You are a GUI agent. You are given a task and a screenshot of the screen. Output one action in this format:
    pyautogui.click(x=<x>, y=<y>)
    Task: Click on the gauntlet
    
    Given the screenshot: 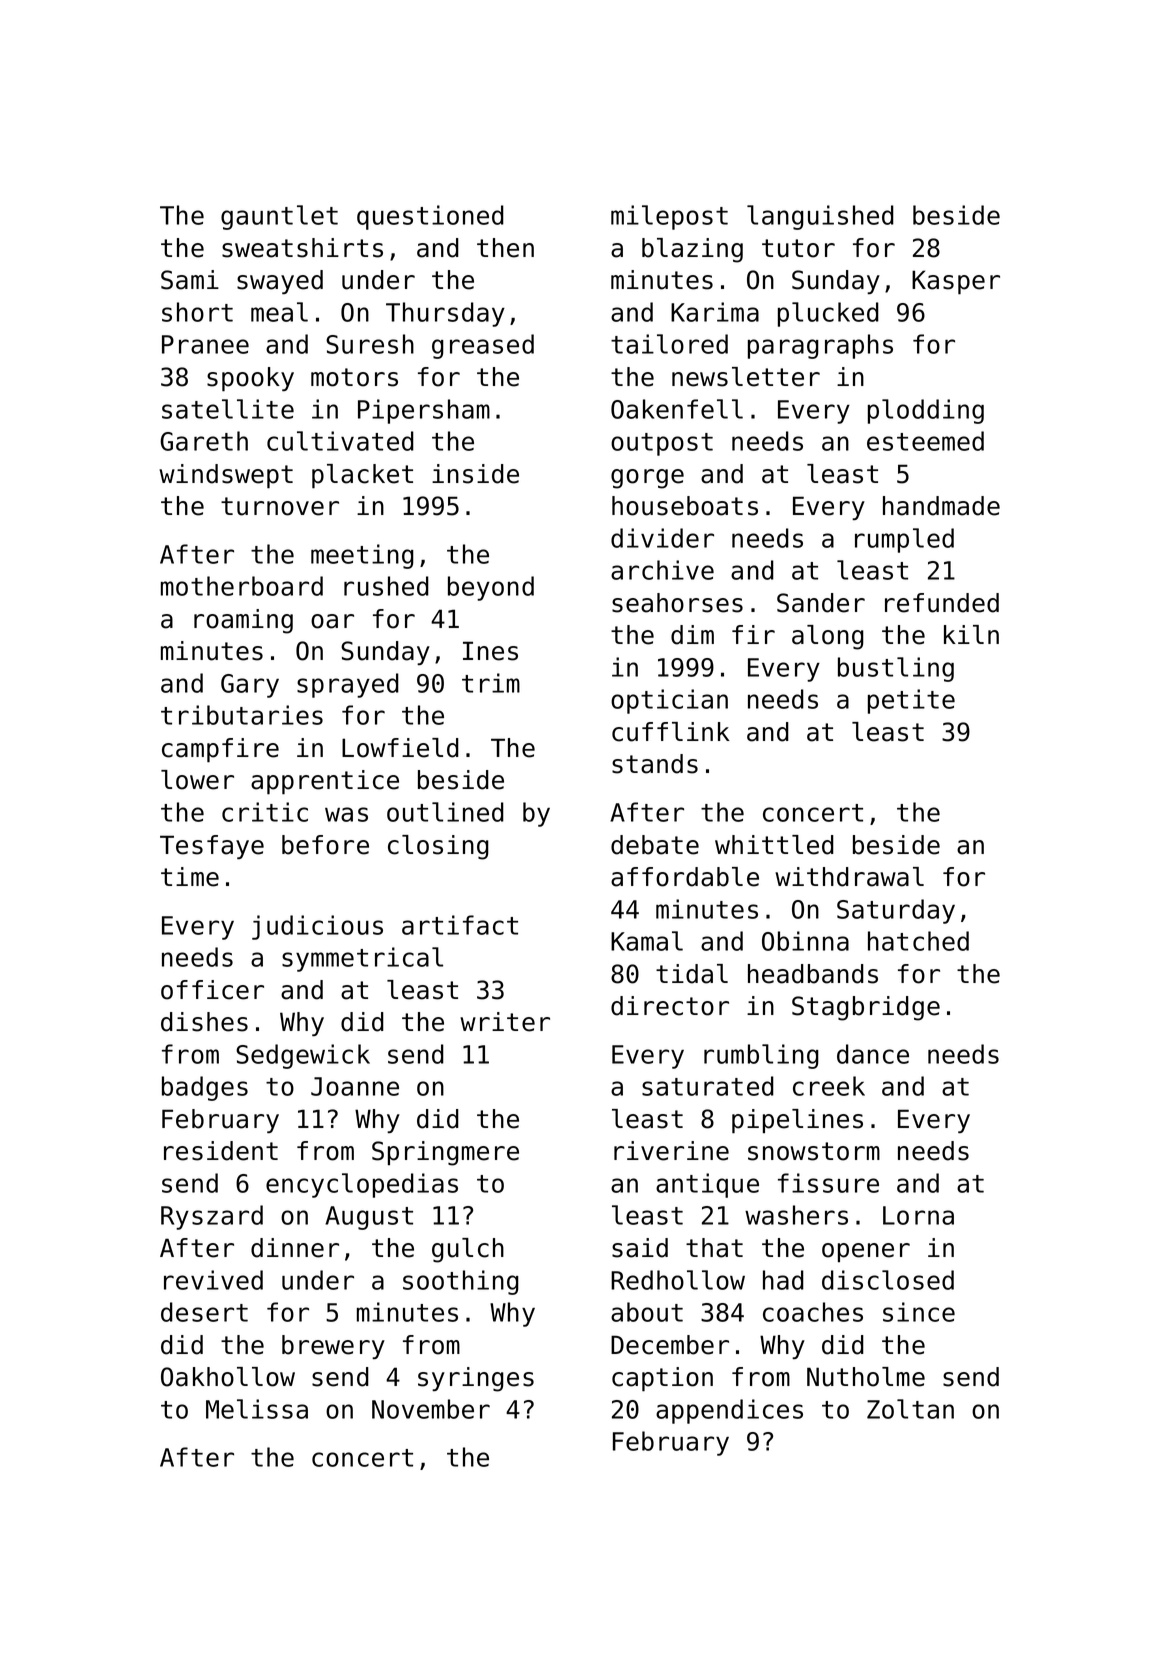 What is the action you would take?
    pyautogui.click(x=279, y=217)
